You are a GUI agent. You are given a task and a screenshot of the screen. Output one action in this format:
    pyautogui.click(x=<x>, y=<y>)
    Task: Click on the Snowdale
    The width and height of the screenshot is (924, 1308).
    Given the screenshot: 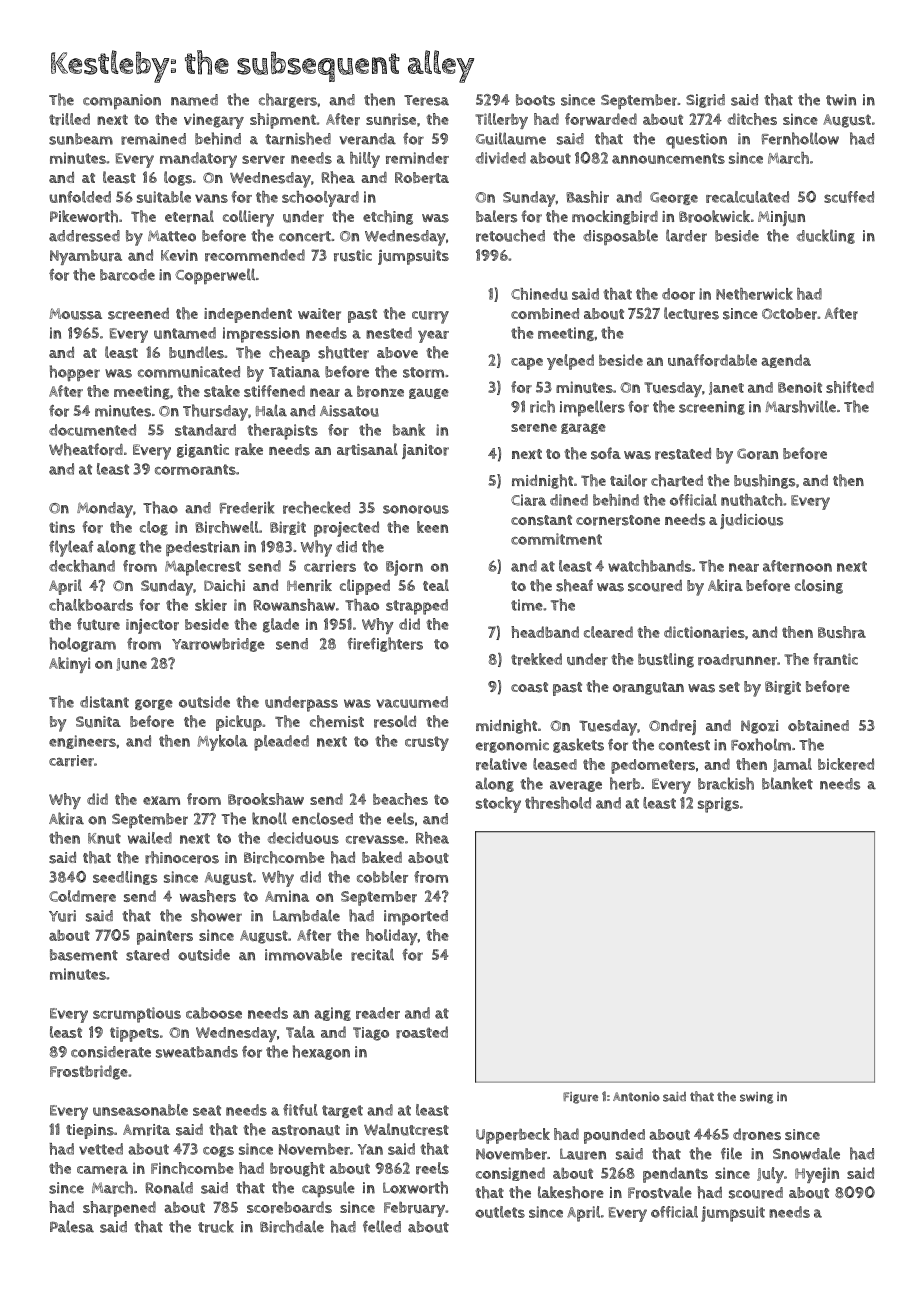 What is the action you would take?
    pyautogui.click(x=806, y=1153)
